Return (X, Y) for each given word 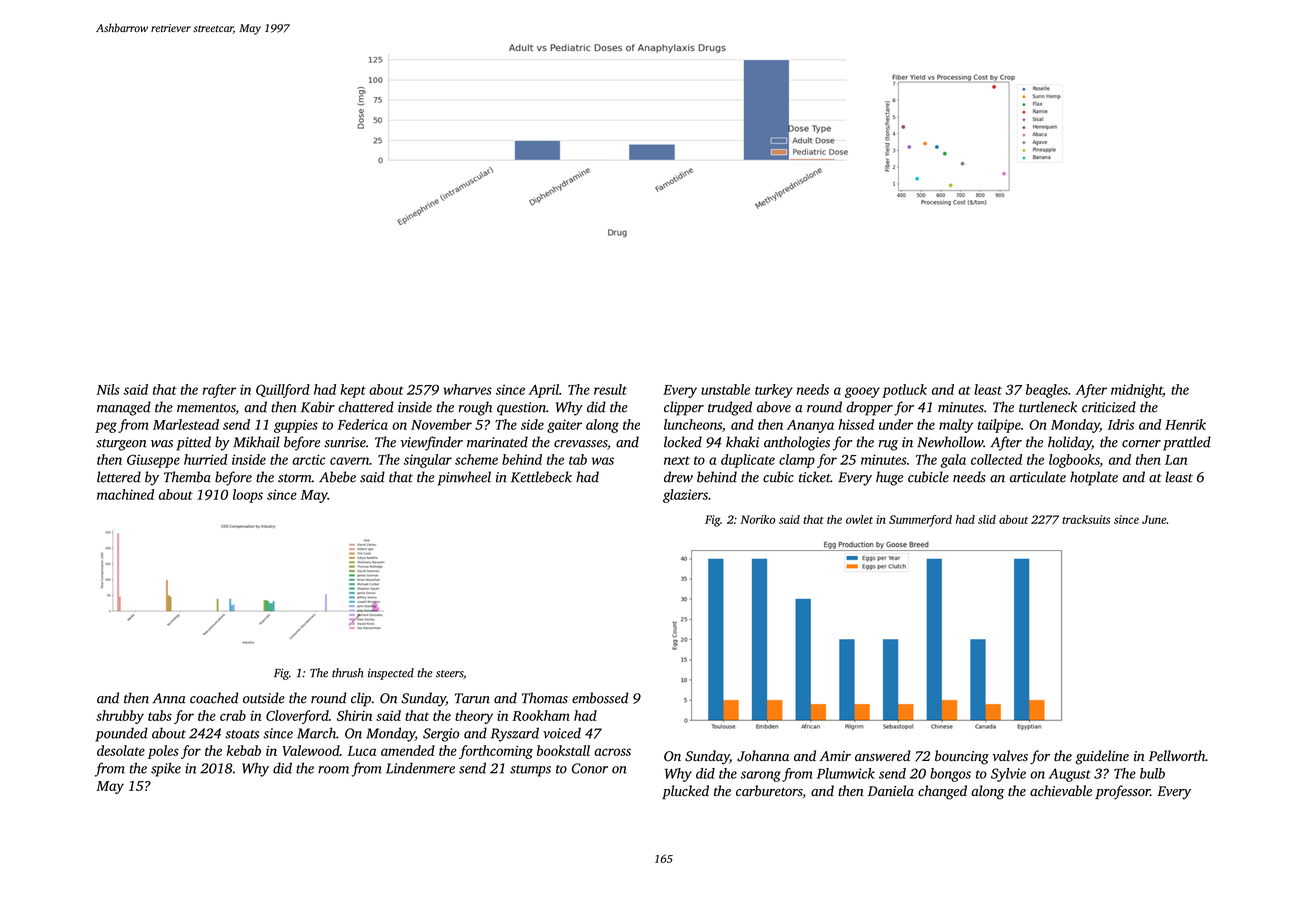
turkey (774, 391)
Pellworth (1177, 755)
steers (449, 674)
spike (166, 769)
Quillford (283, 391)
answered (882, 756)
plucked (685, 792)
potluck (904, 391)
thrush (348, 673)
